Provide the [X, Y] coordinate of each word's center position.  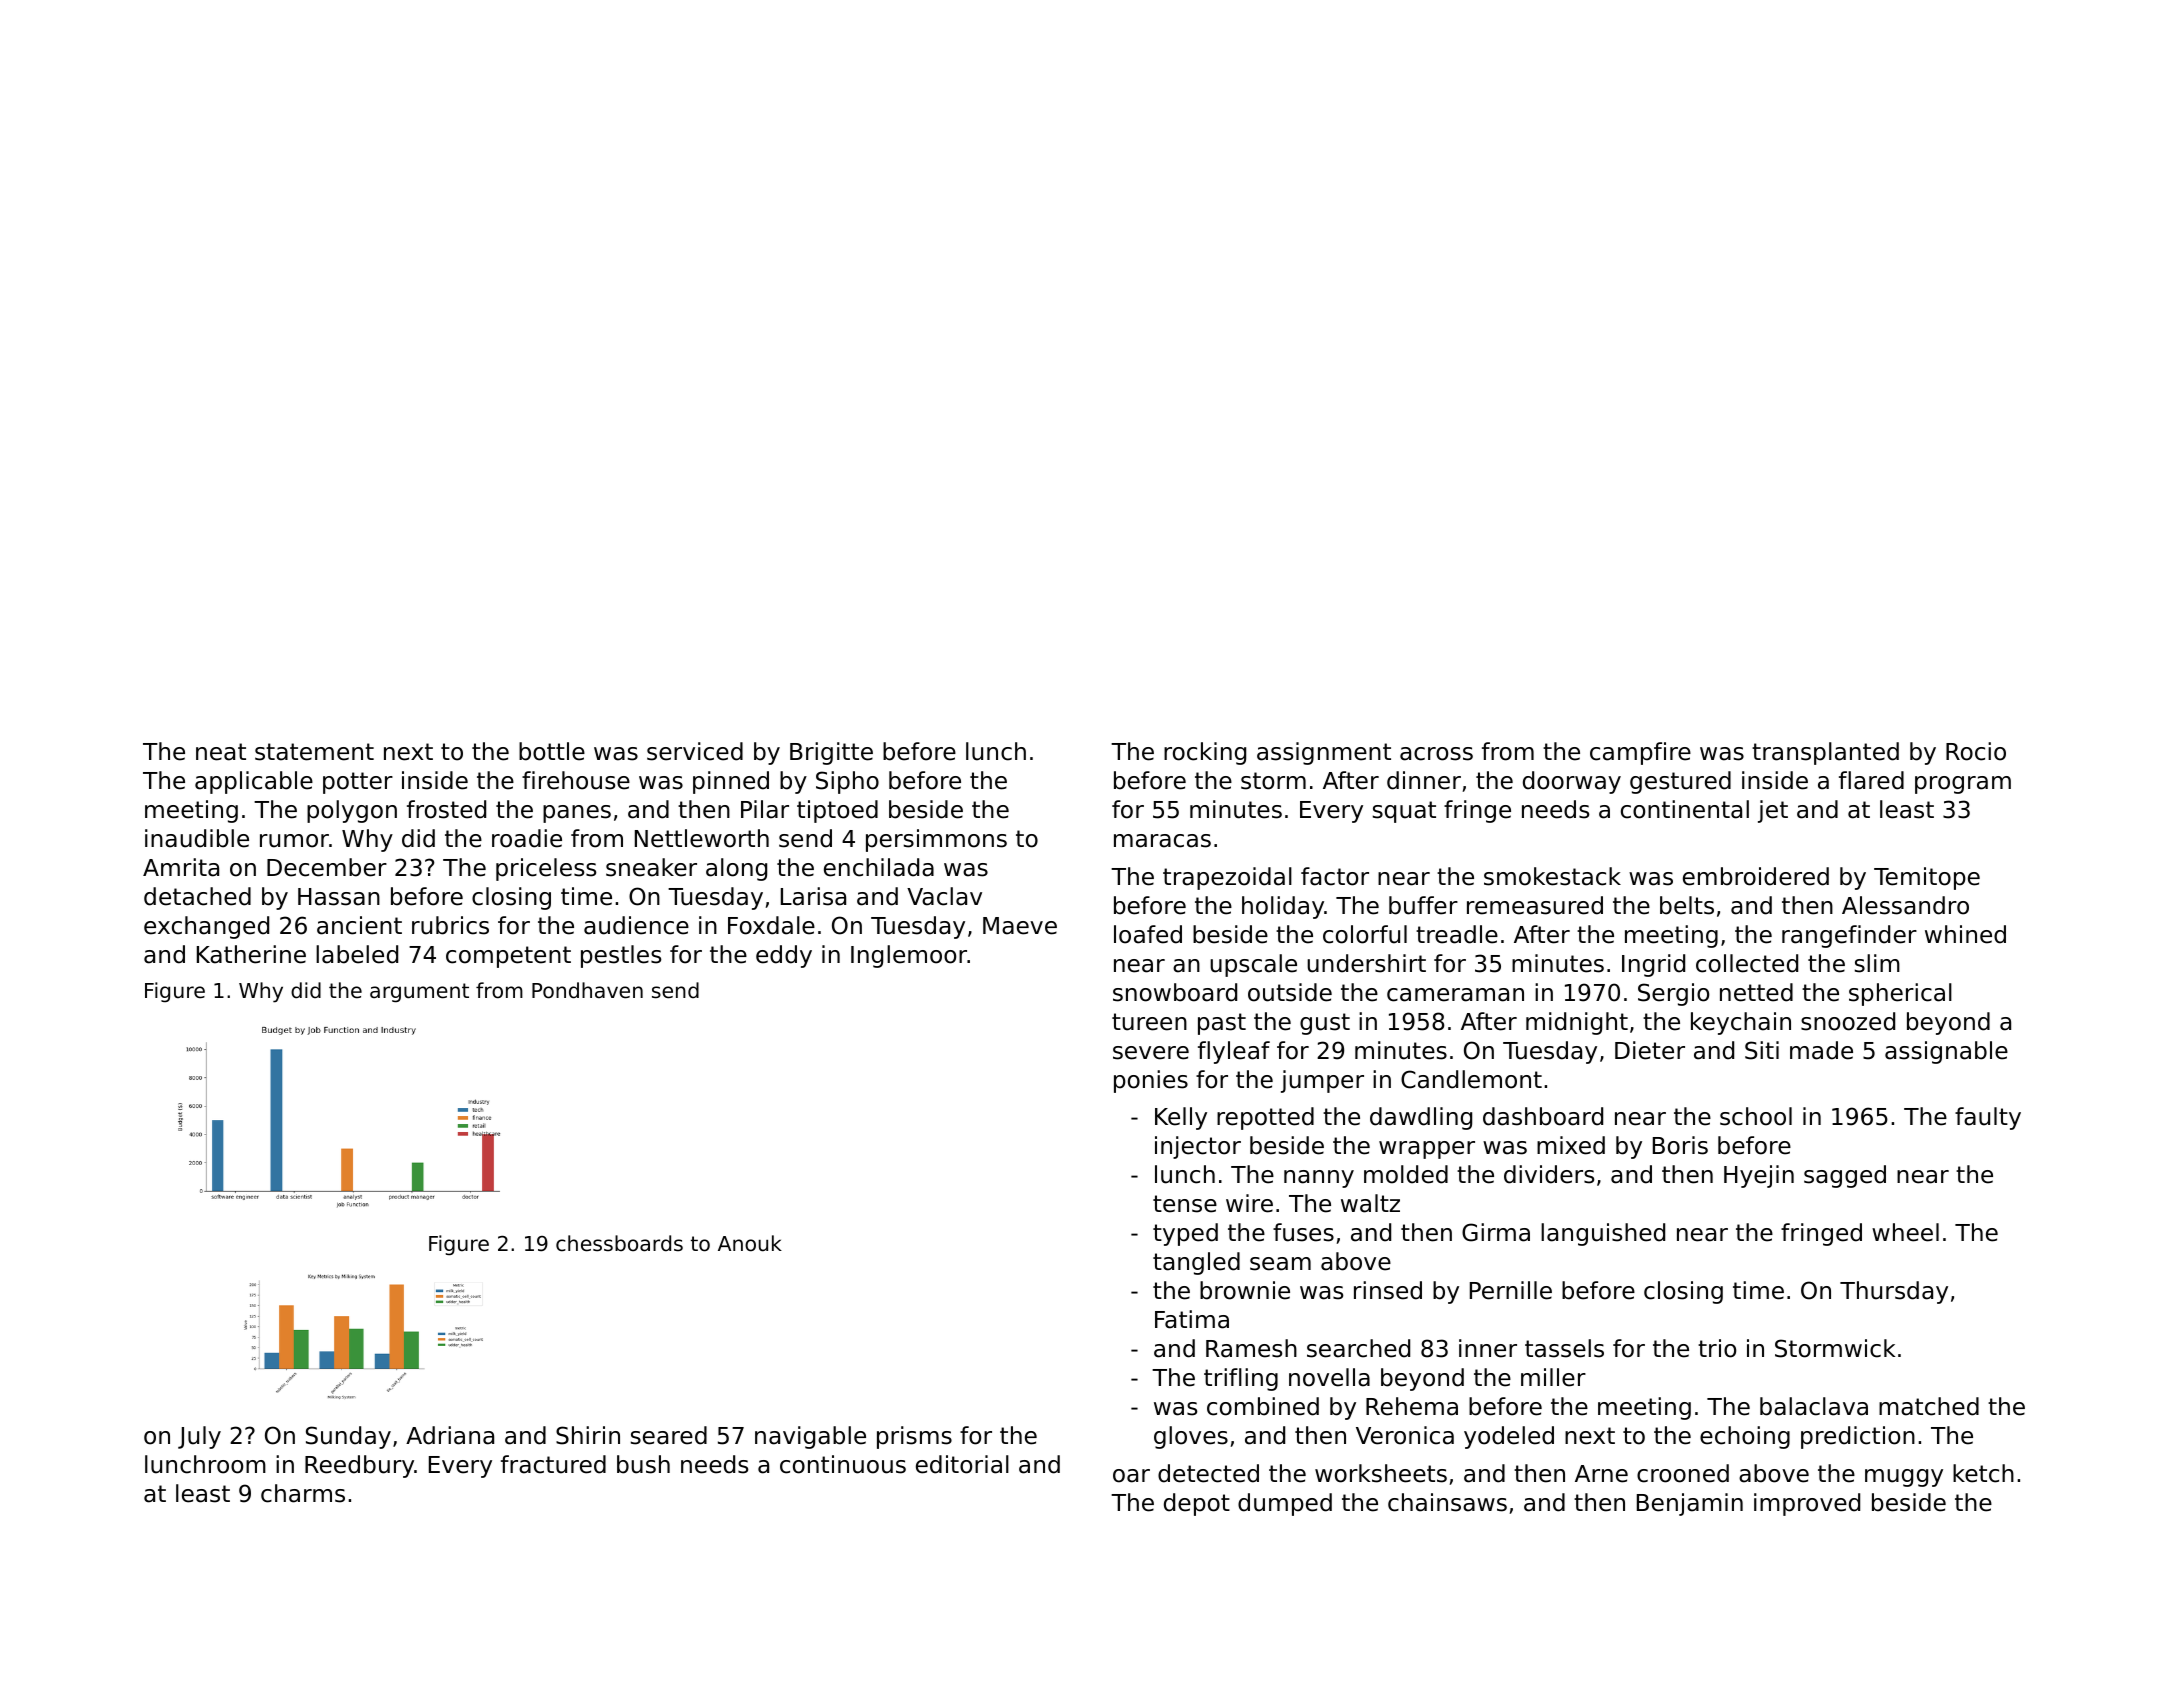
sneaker [651, 867]
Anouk [750, 1243]
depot [1197, 1504]
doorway [1572, 782]
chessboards [619, 1243]
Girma [1496, 1232]
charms [303, 1493]
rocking [1205, 753]
